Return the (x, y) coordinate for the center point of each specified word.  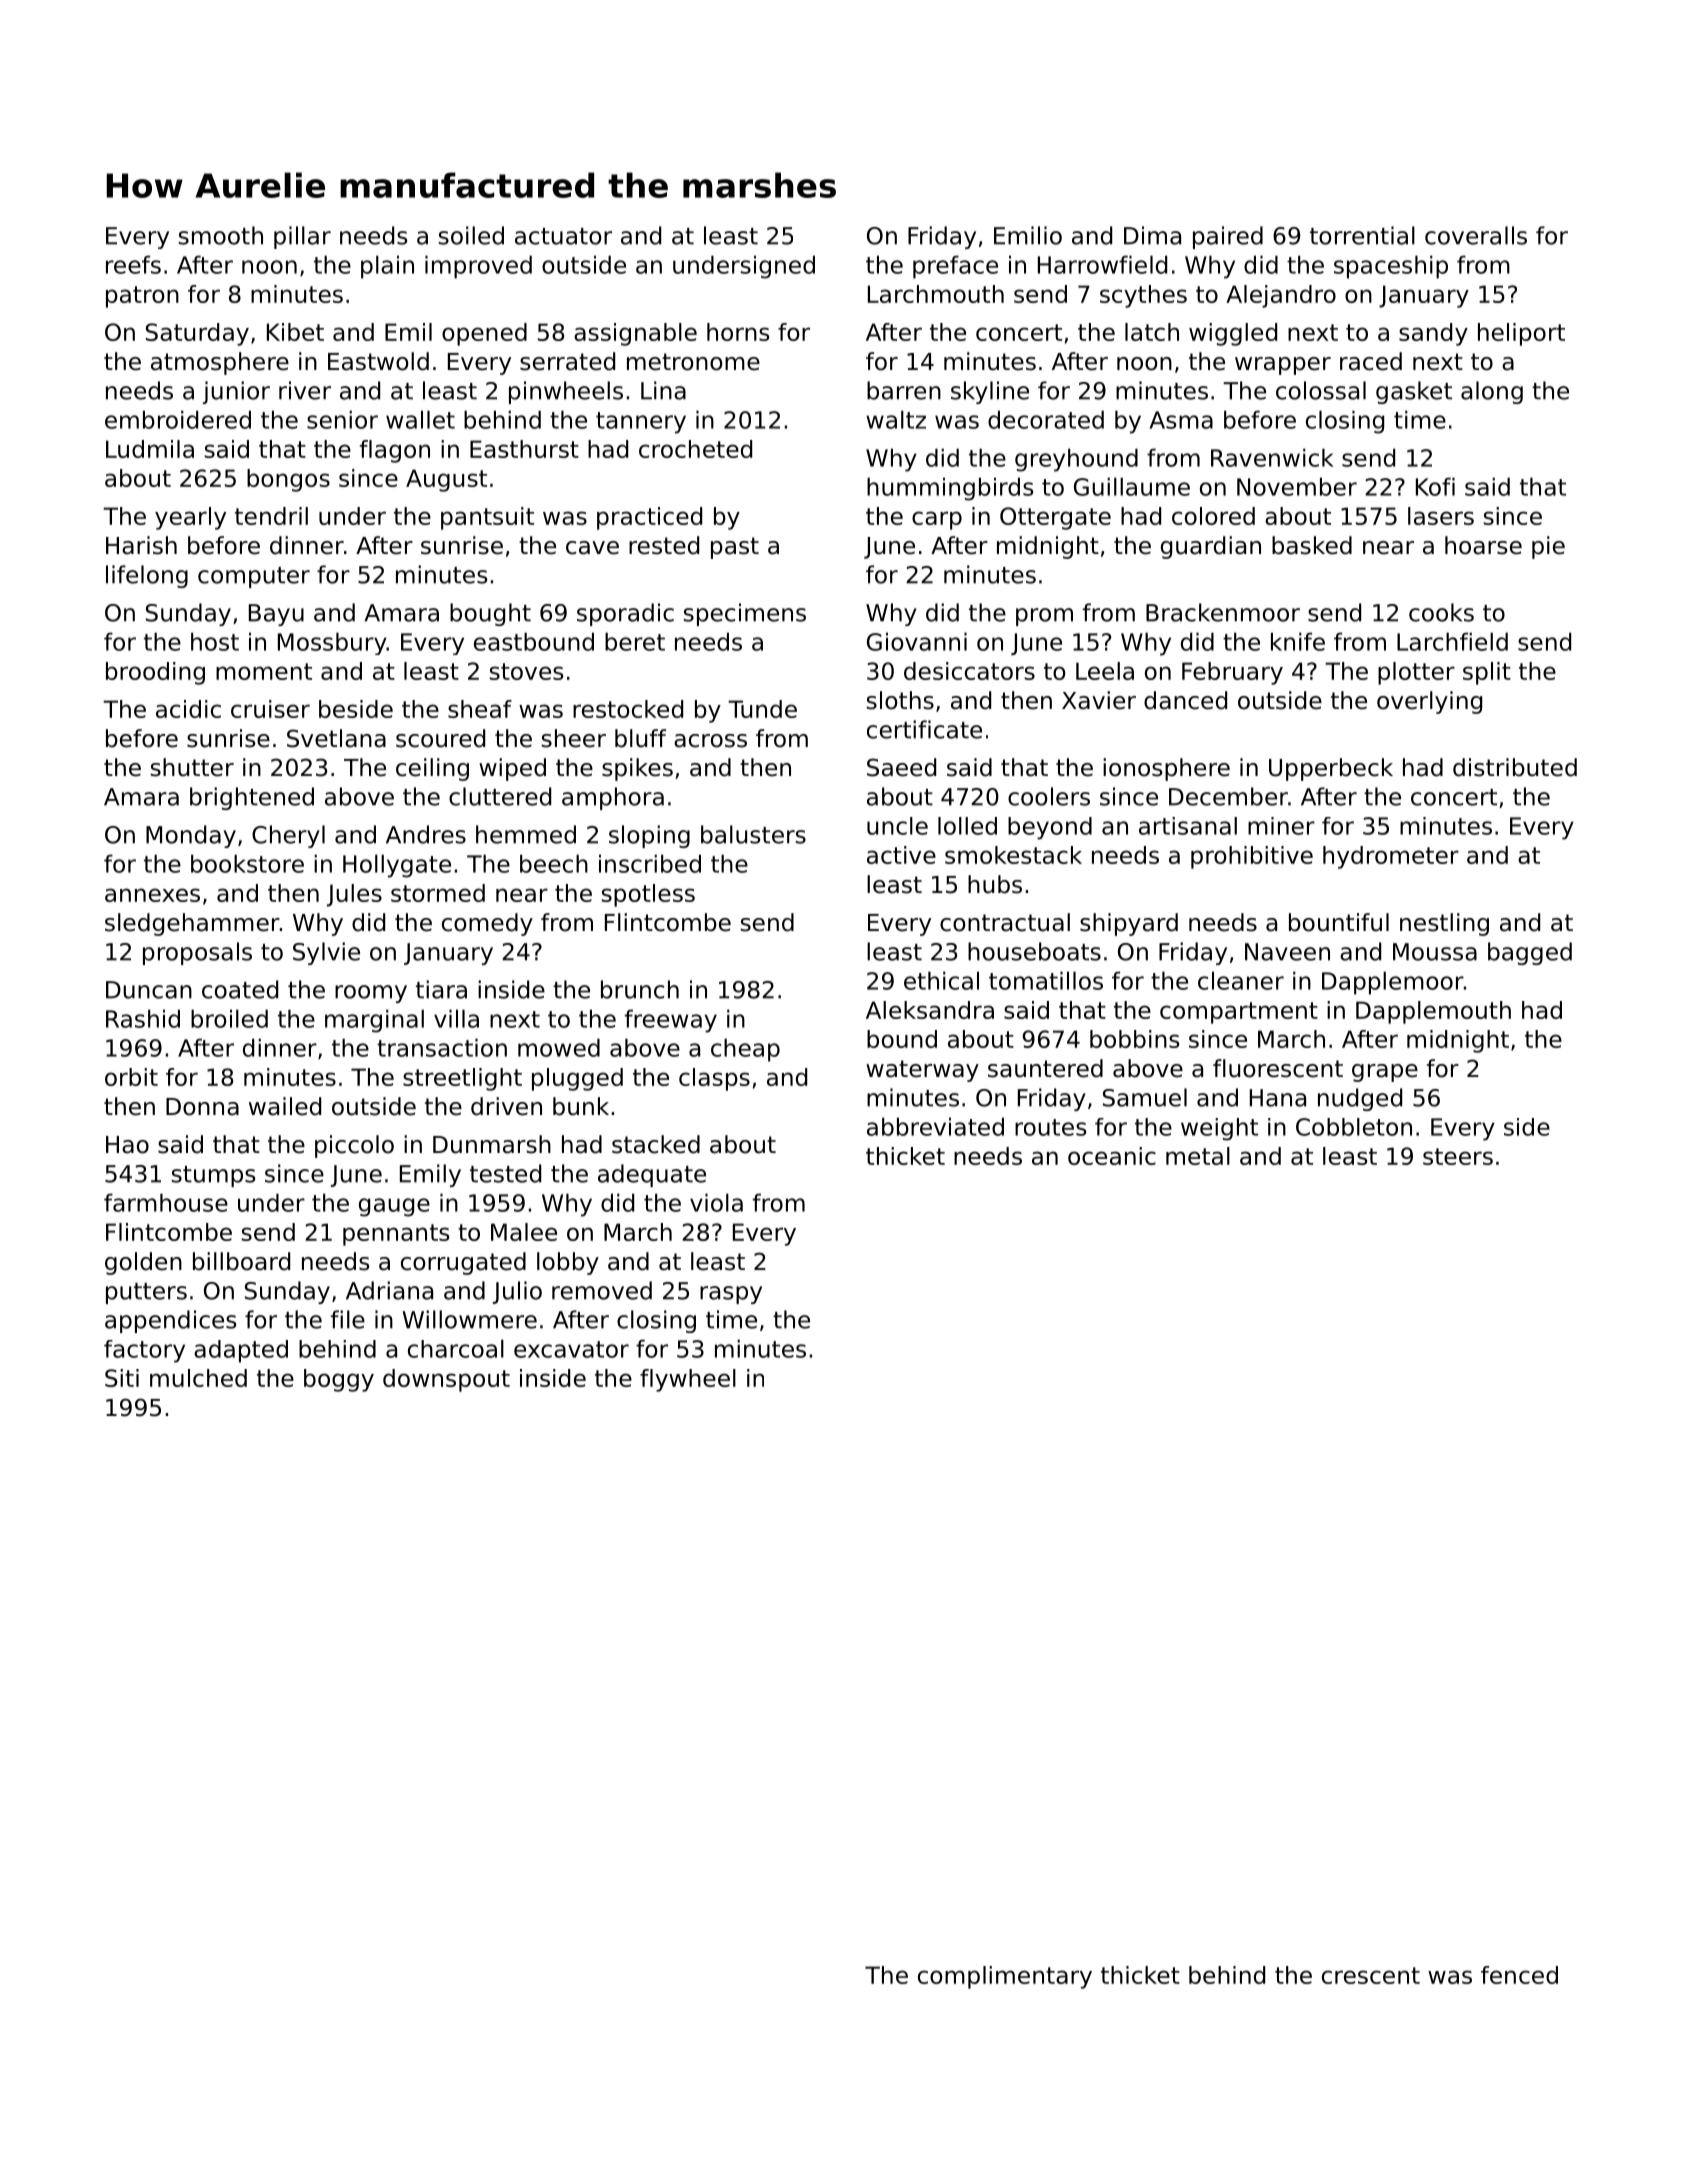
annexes (152, 895)
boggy (339, 1380)
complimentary (1005, 1977)
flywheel (688, 1380)
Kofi (1435, 486)
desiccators (969, 671)
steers (1458, 1156)
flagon (395, 451)
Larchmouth (936, 294)
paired (1228, 237)
